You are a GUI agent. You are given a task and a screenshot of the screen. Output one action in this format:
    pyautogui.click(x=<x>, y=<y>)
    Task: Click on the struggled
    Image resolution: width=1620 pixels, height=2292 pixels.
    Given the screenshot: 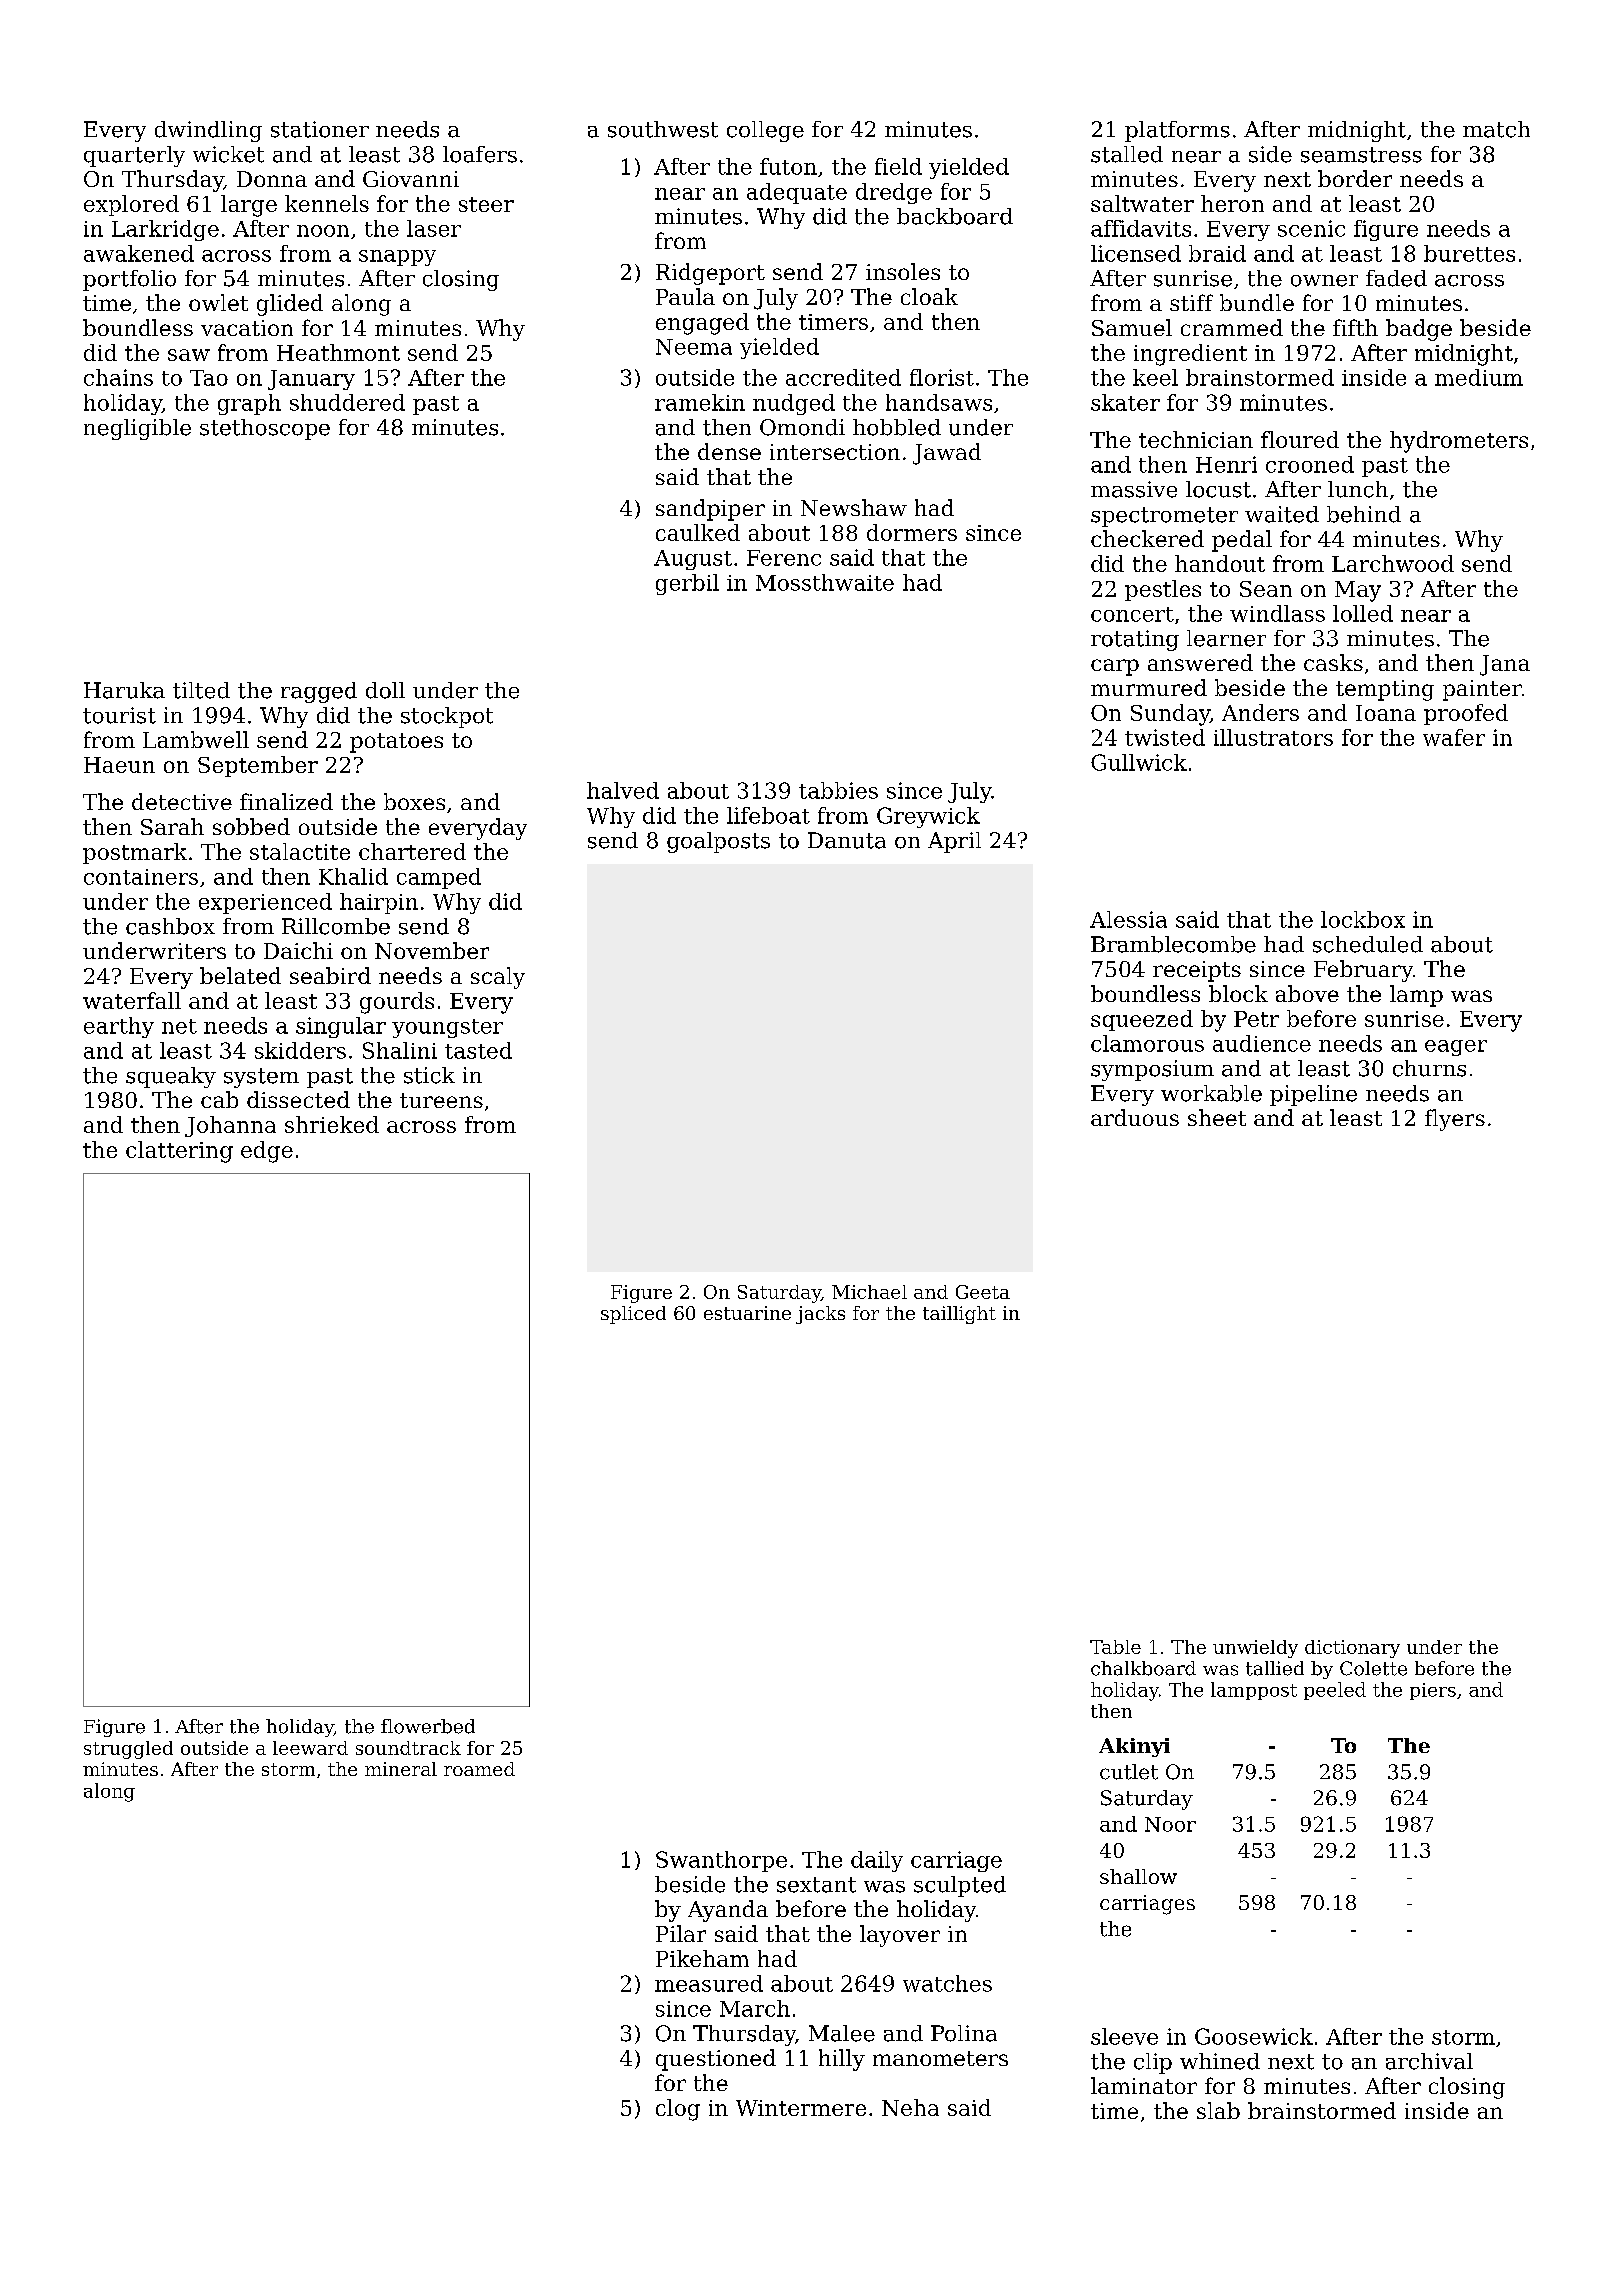 What is the action you would take?
    pyautogui.click(x=128, y=1750)
